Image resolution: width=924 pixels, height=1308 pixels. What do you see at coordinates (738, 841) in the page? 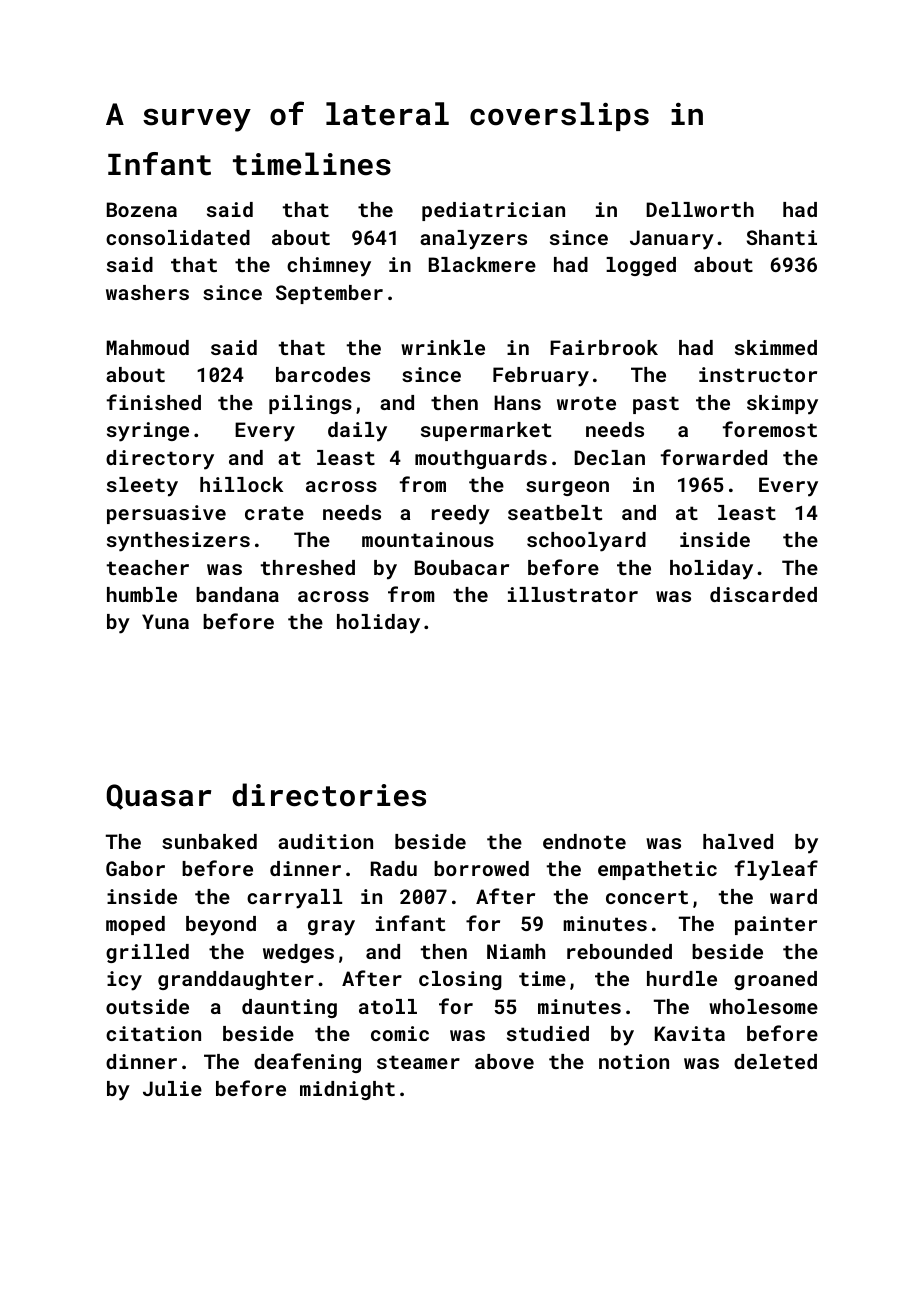
I see `halved` at bounding box center [738, 841].
